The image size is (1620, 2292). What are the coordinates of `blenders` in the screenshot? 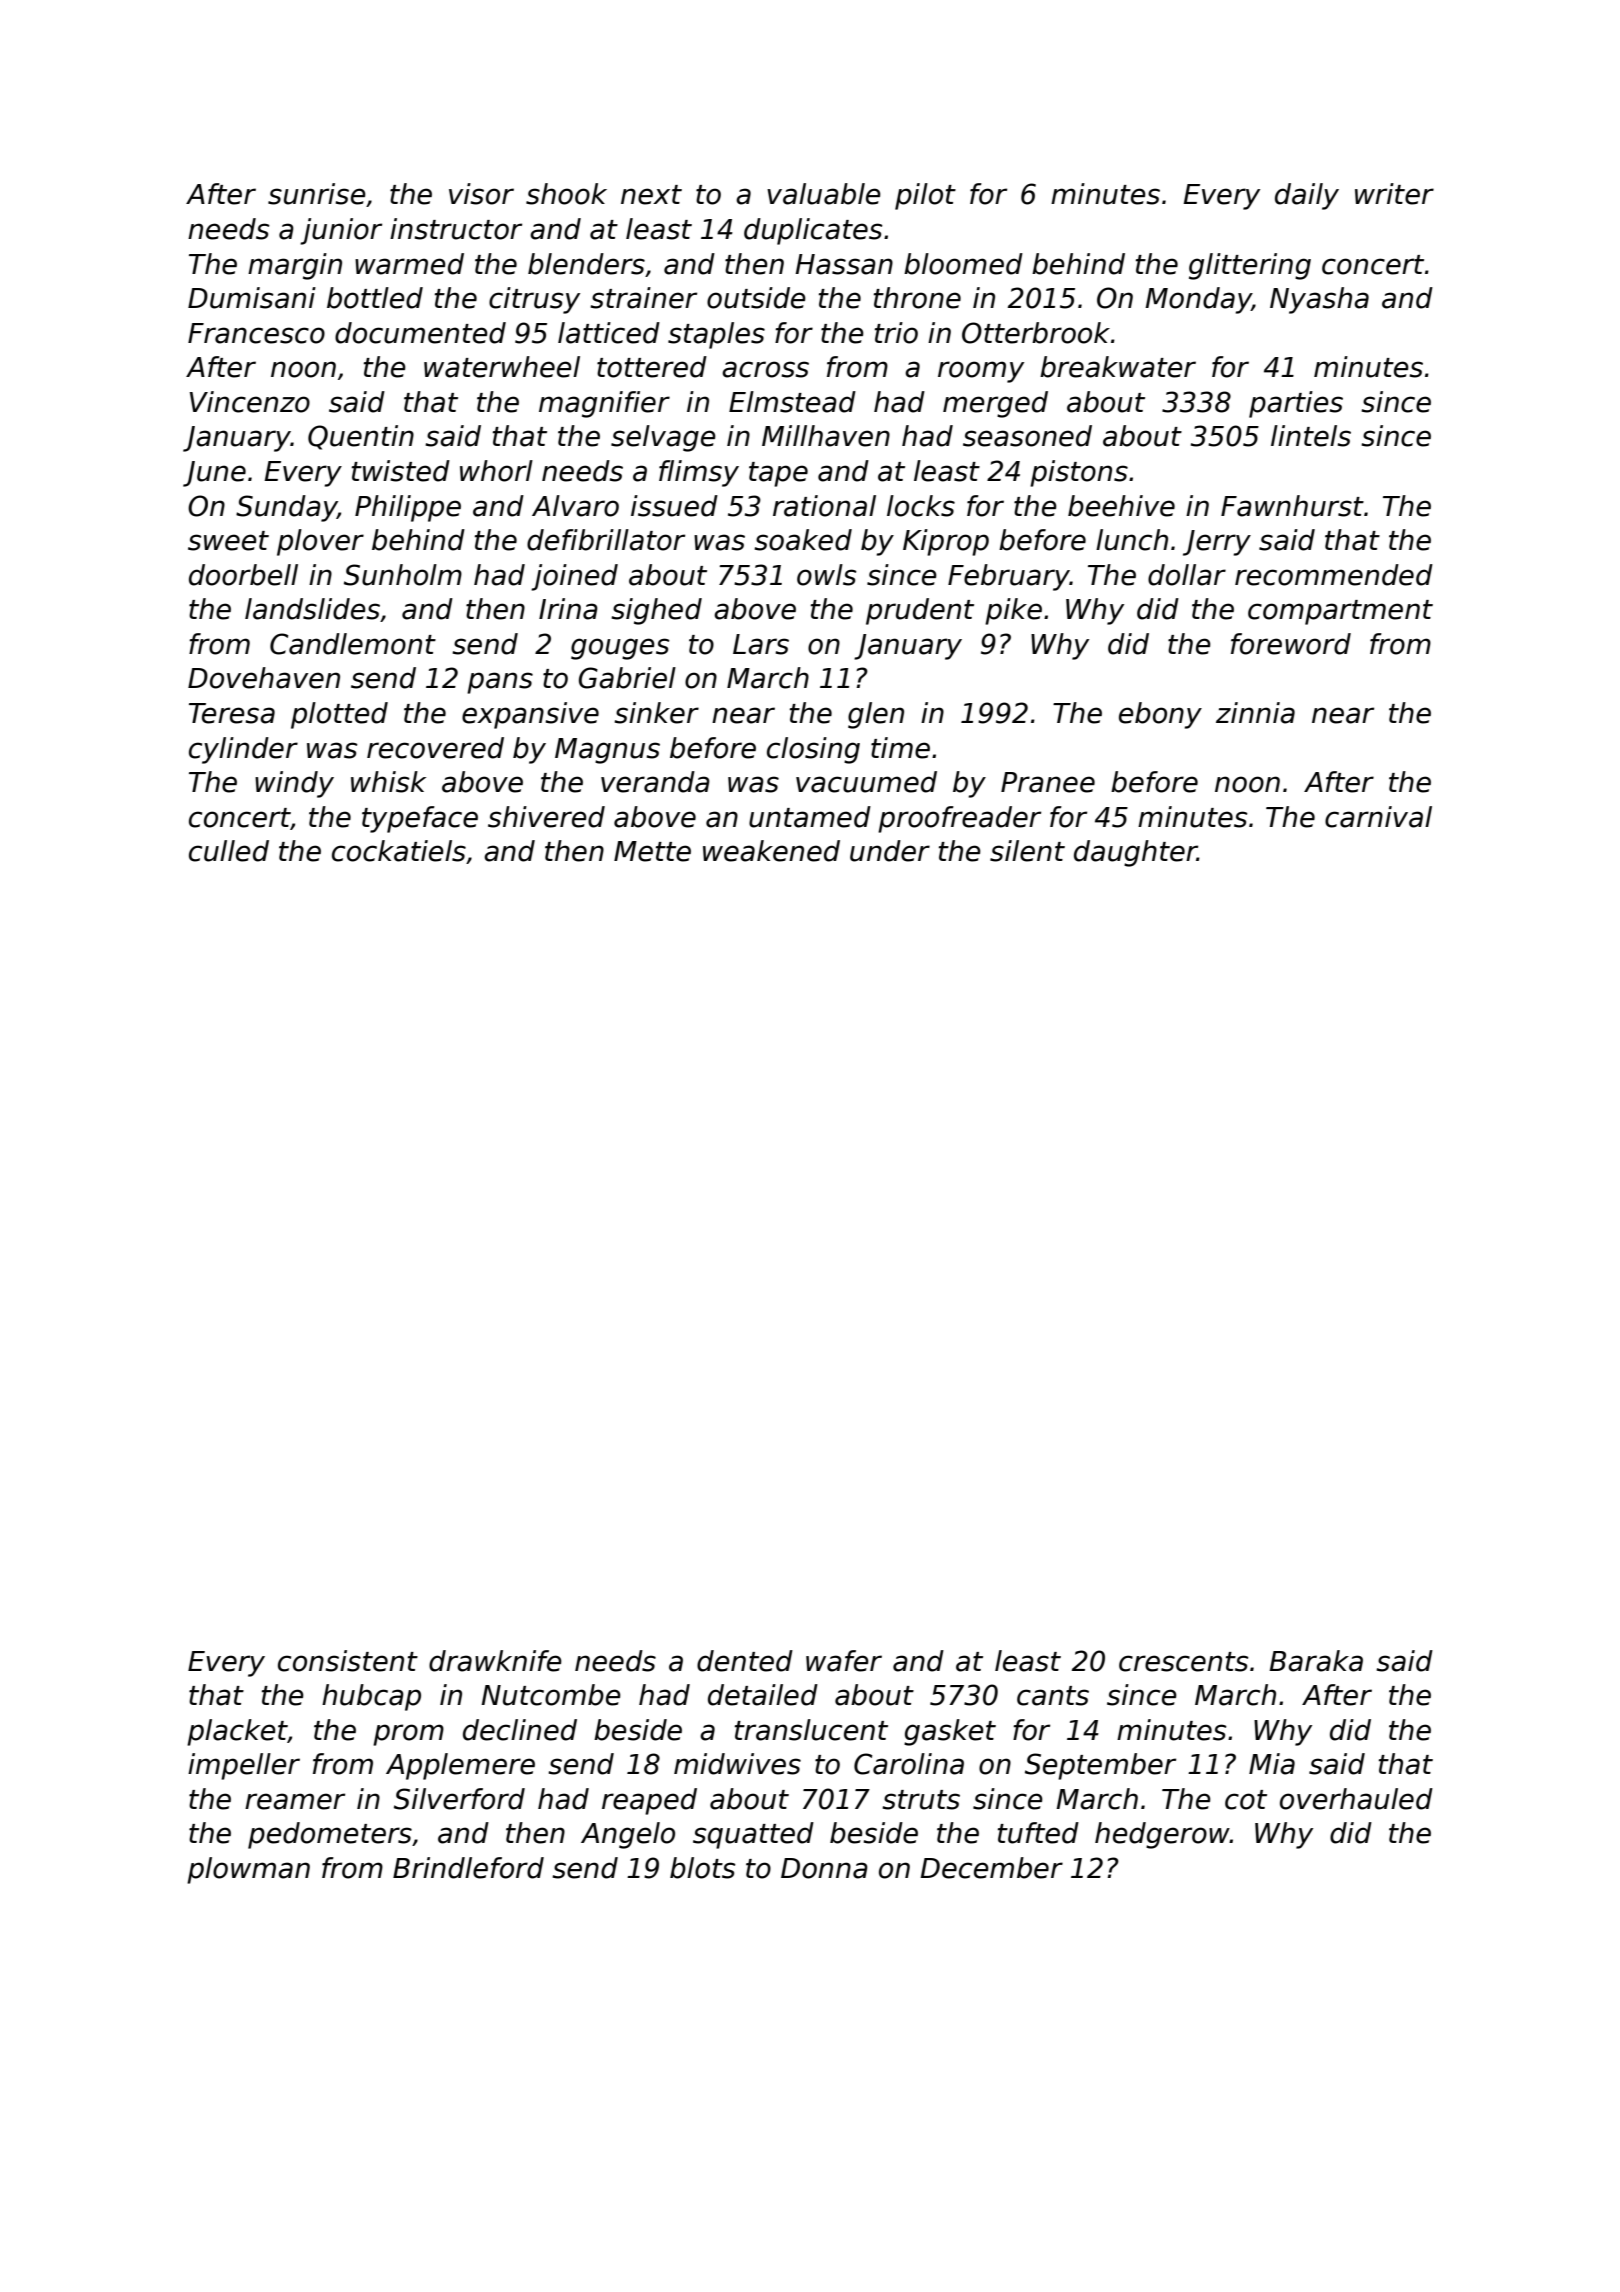 It's located at (586, 264).
